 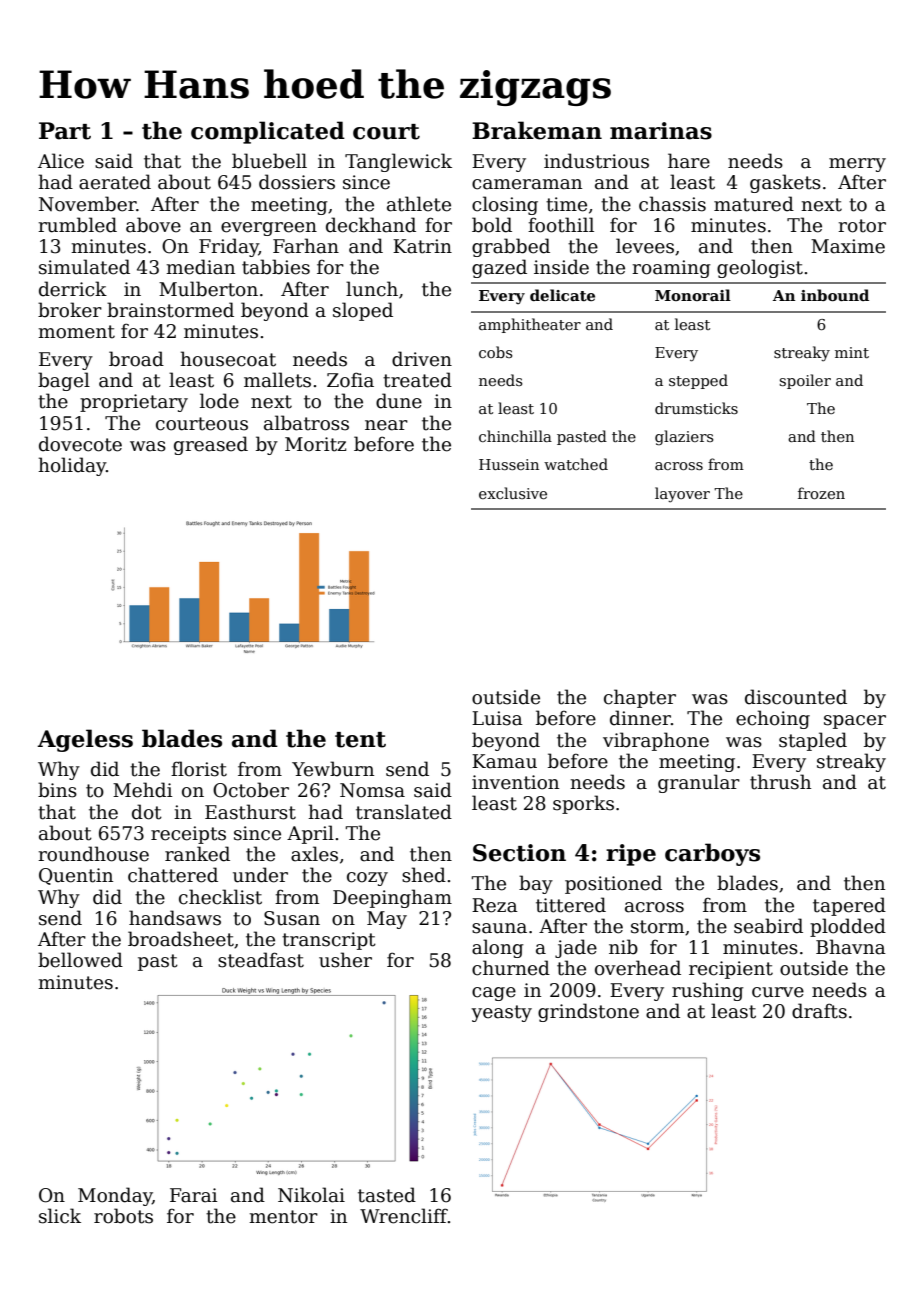 What do you see at coordinates (404, 1216) in the page?
I see `Wrencliff` at bounding box center [404, 1216].
